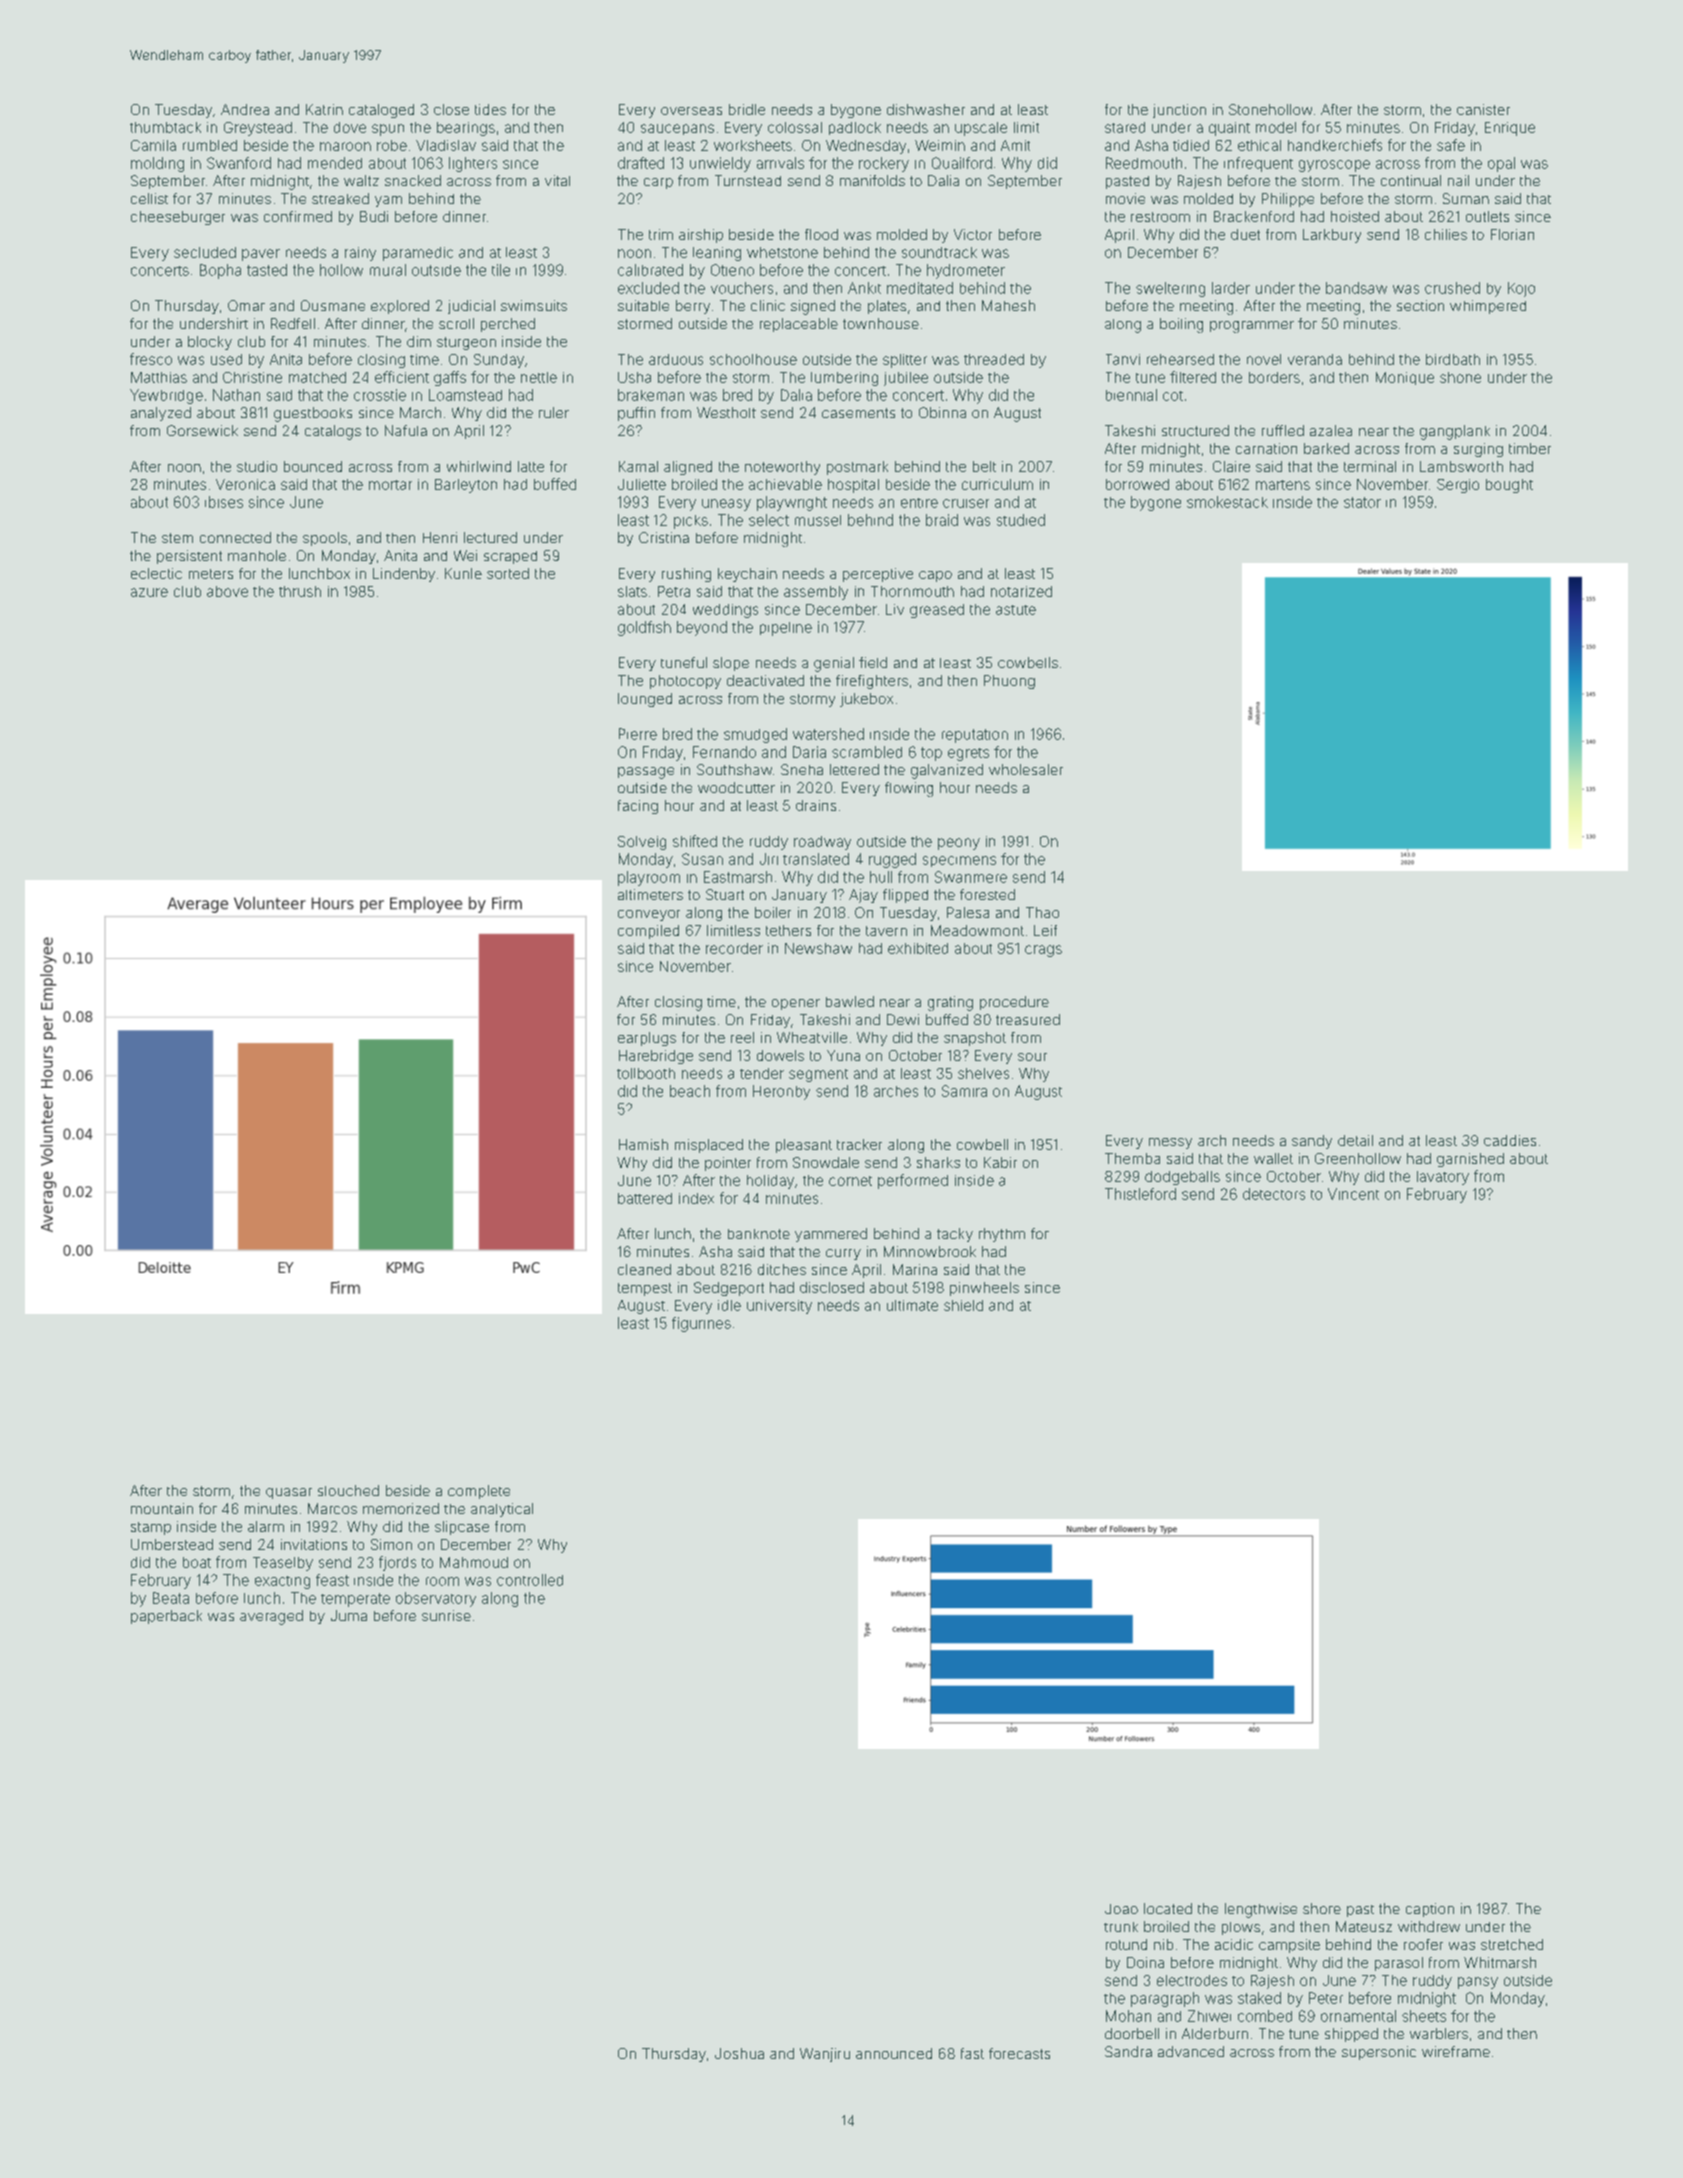 This screenshot has height=2178, width=1683. Describe the element at coordinates (1351, 2035) in the screenshot. I see `shipped` at that location.
